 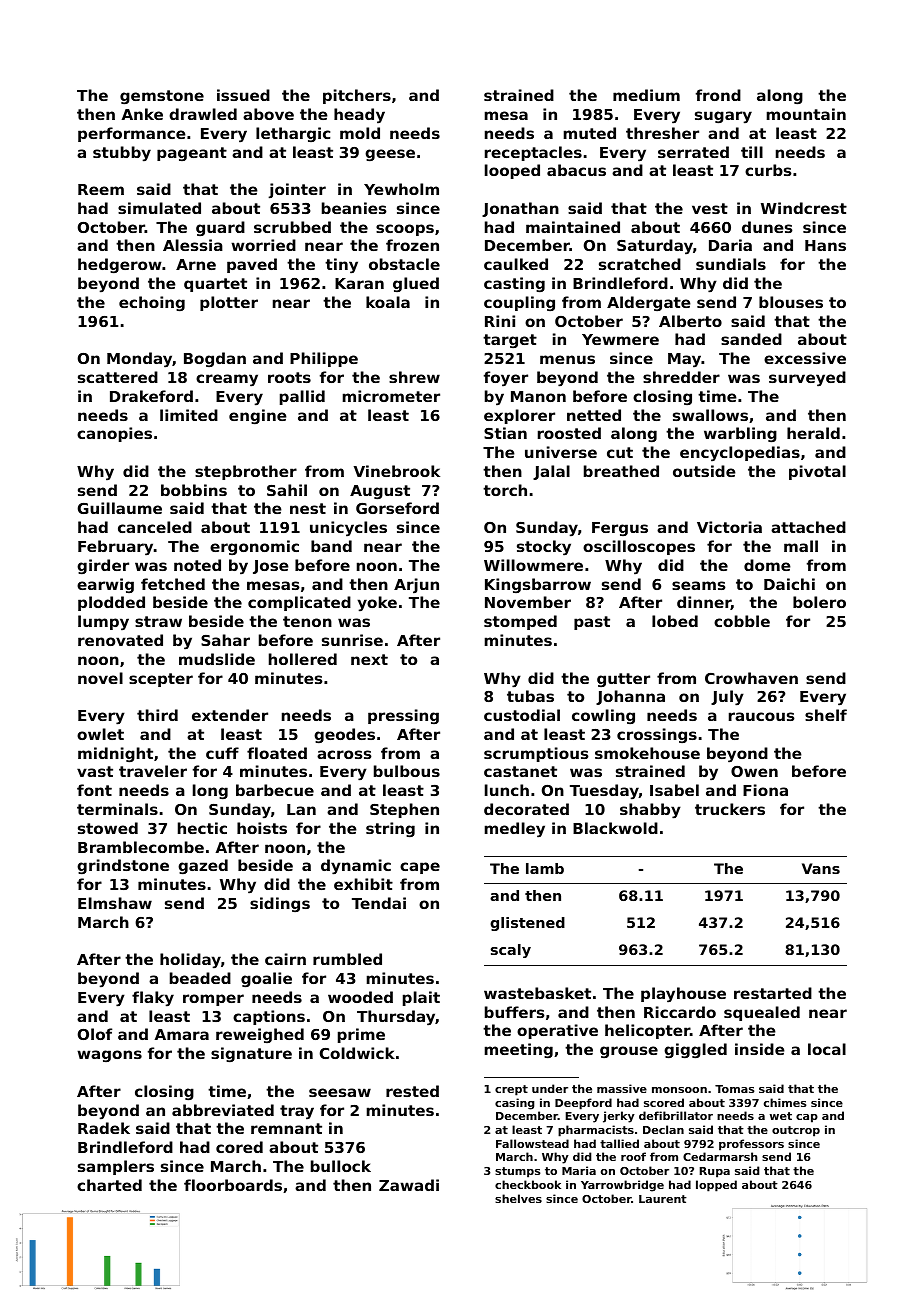 I want to click on roof, so click(x=633, y=1156).
